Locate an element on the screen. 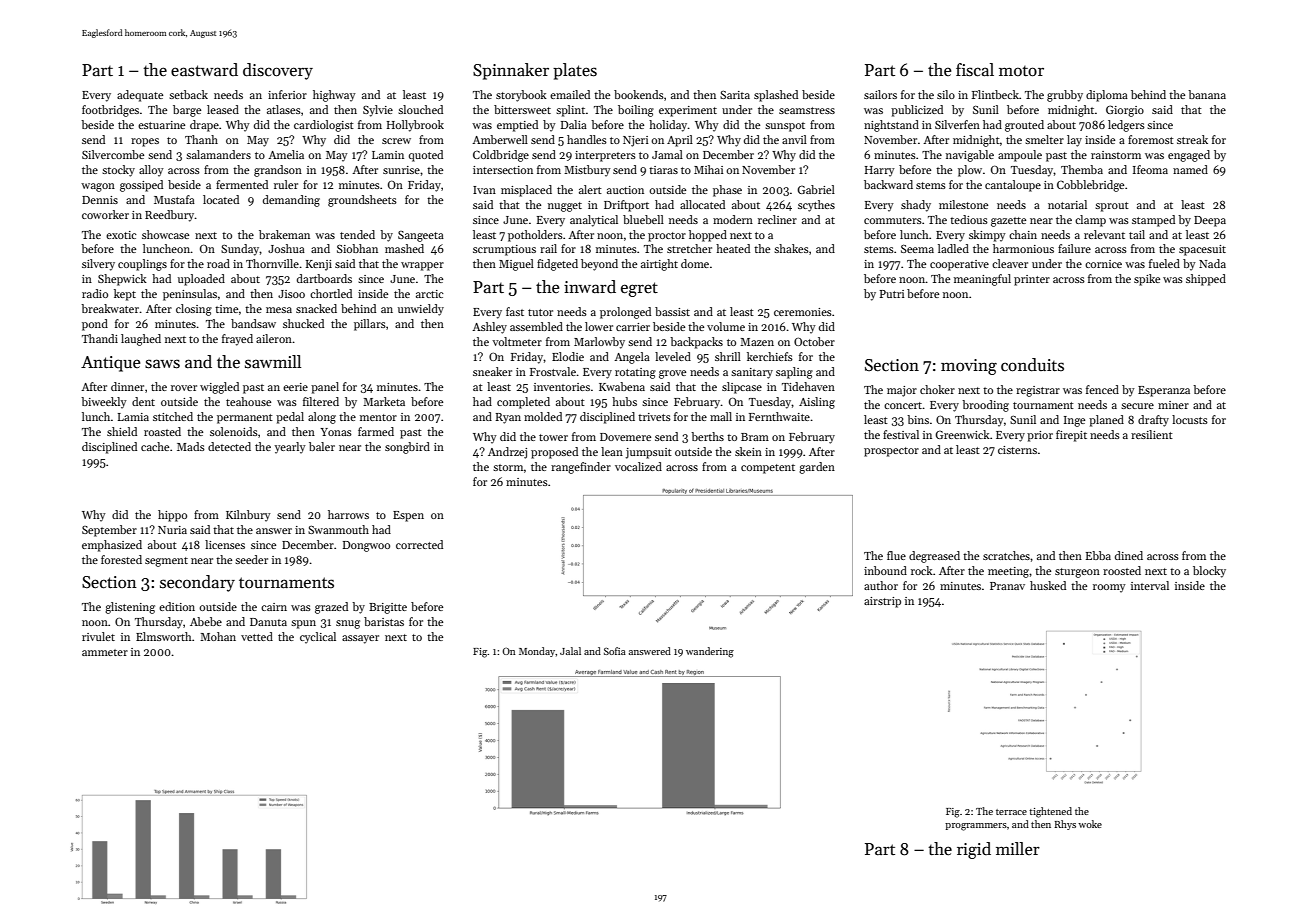  terrace is located at coordinates (1011, 812).
